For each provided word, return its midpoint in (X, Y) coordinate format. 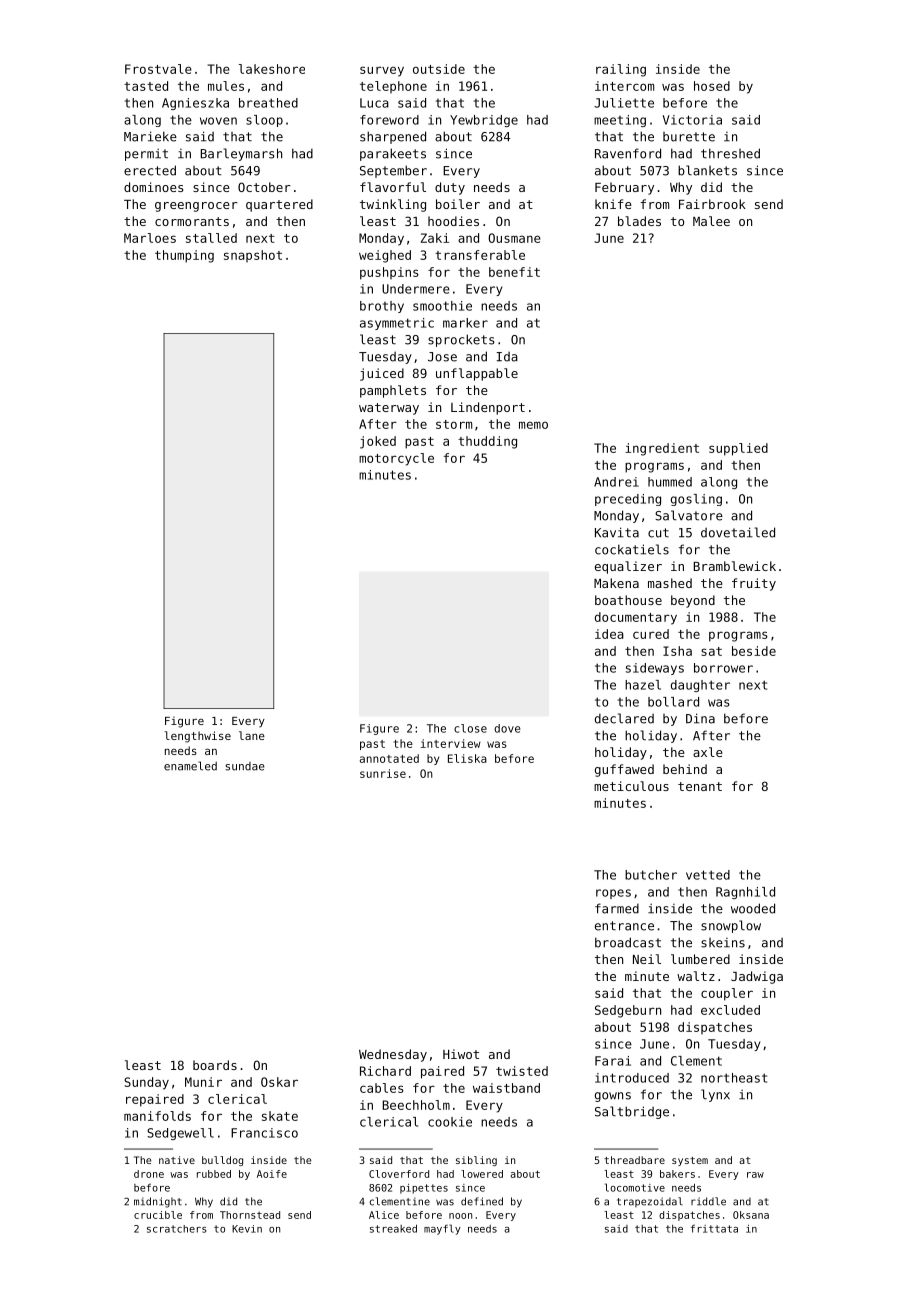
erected (150, 170)
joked (378, 442)
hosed (712, 86)
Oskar (279, 1082)
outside (439, 69)
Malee (711, 221)
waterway (389, 409)
